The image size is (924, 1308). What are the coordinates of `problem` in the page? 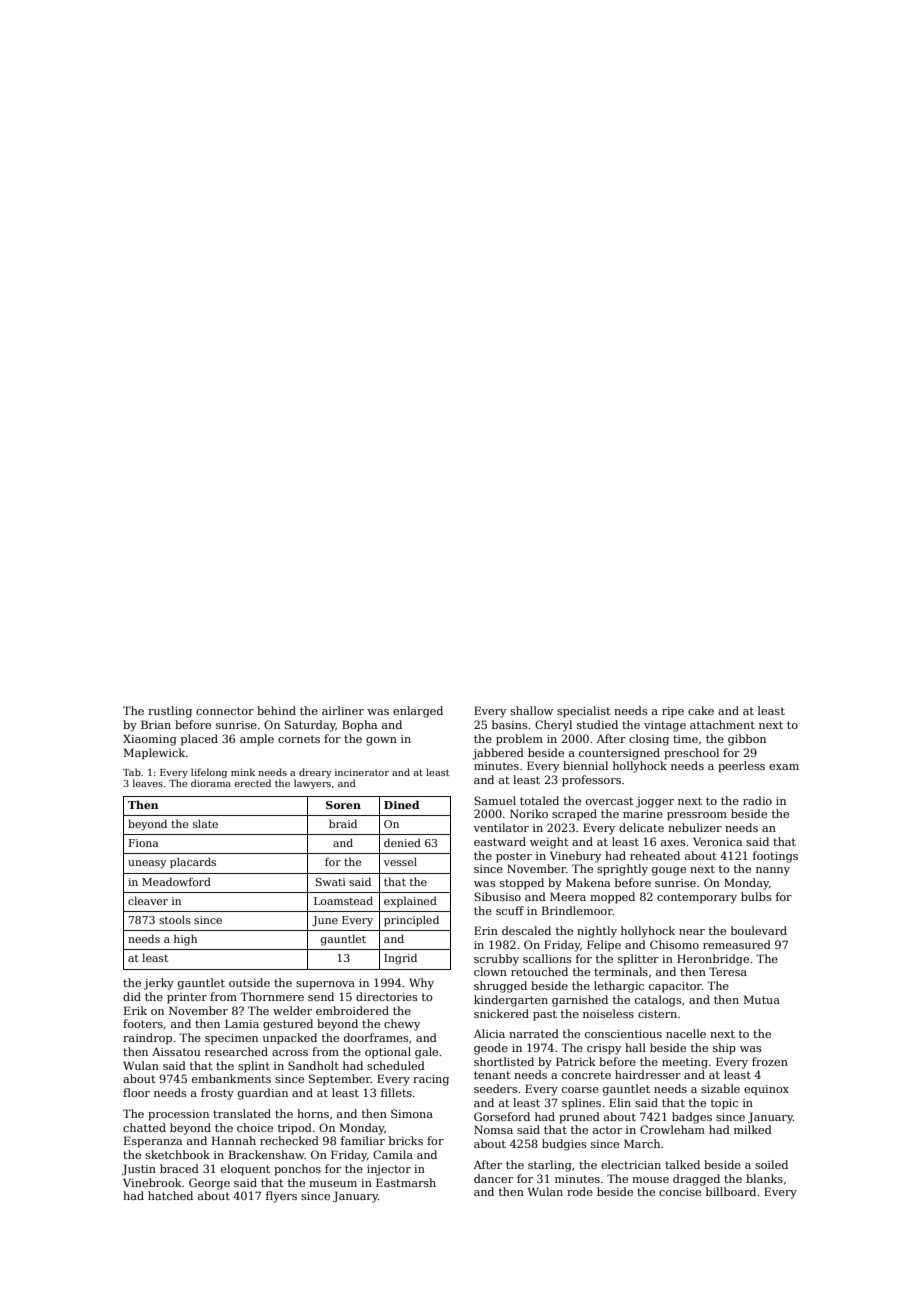 It's located at (519, 740).
